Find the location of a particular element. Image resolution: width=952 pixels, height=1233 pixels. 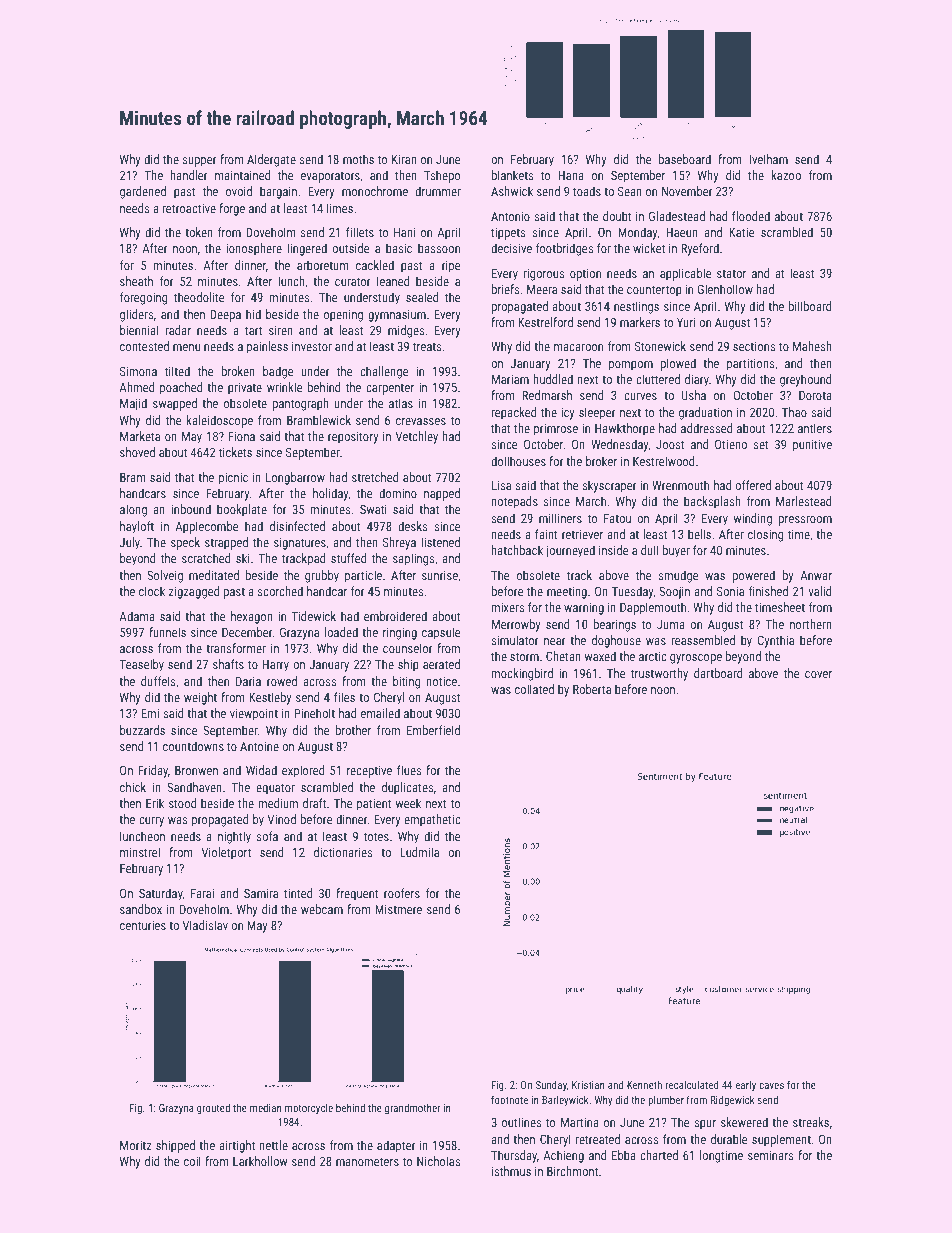

Aldergate is located at coordinates (271, 160).
